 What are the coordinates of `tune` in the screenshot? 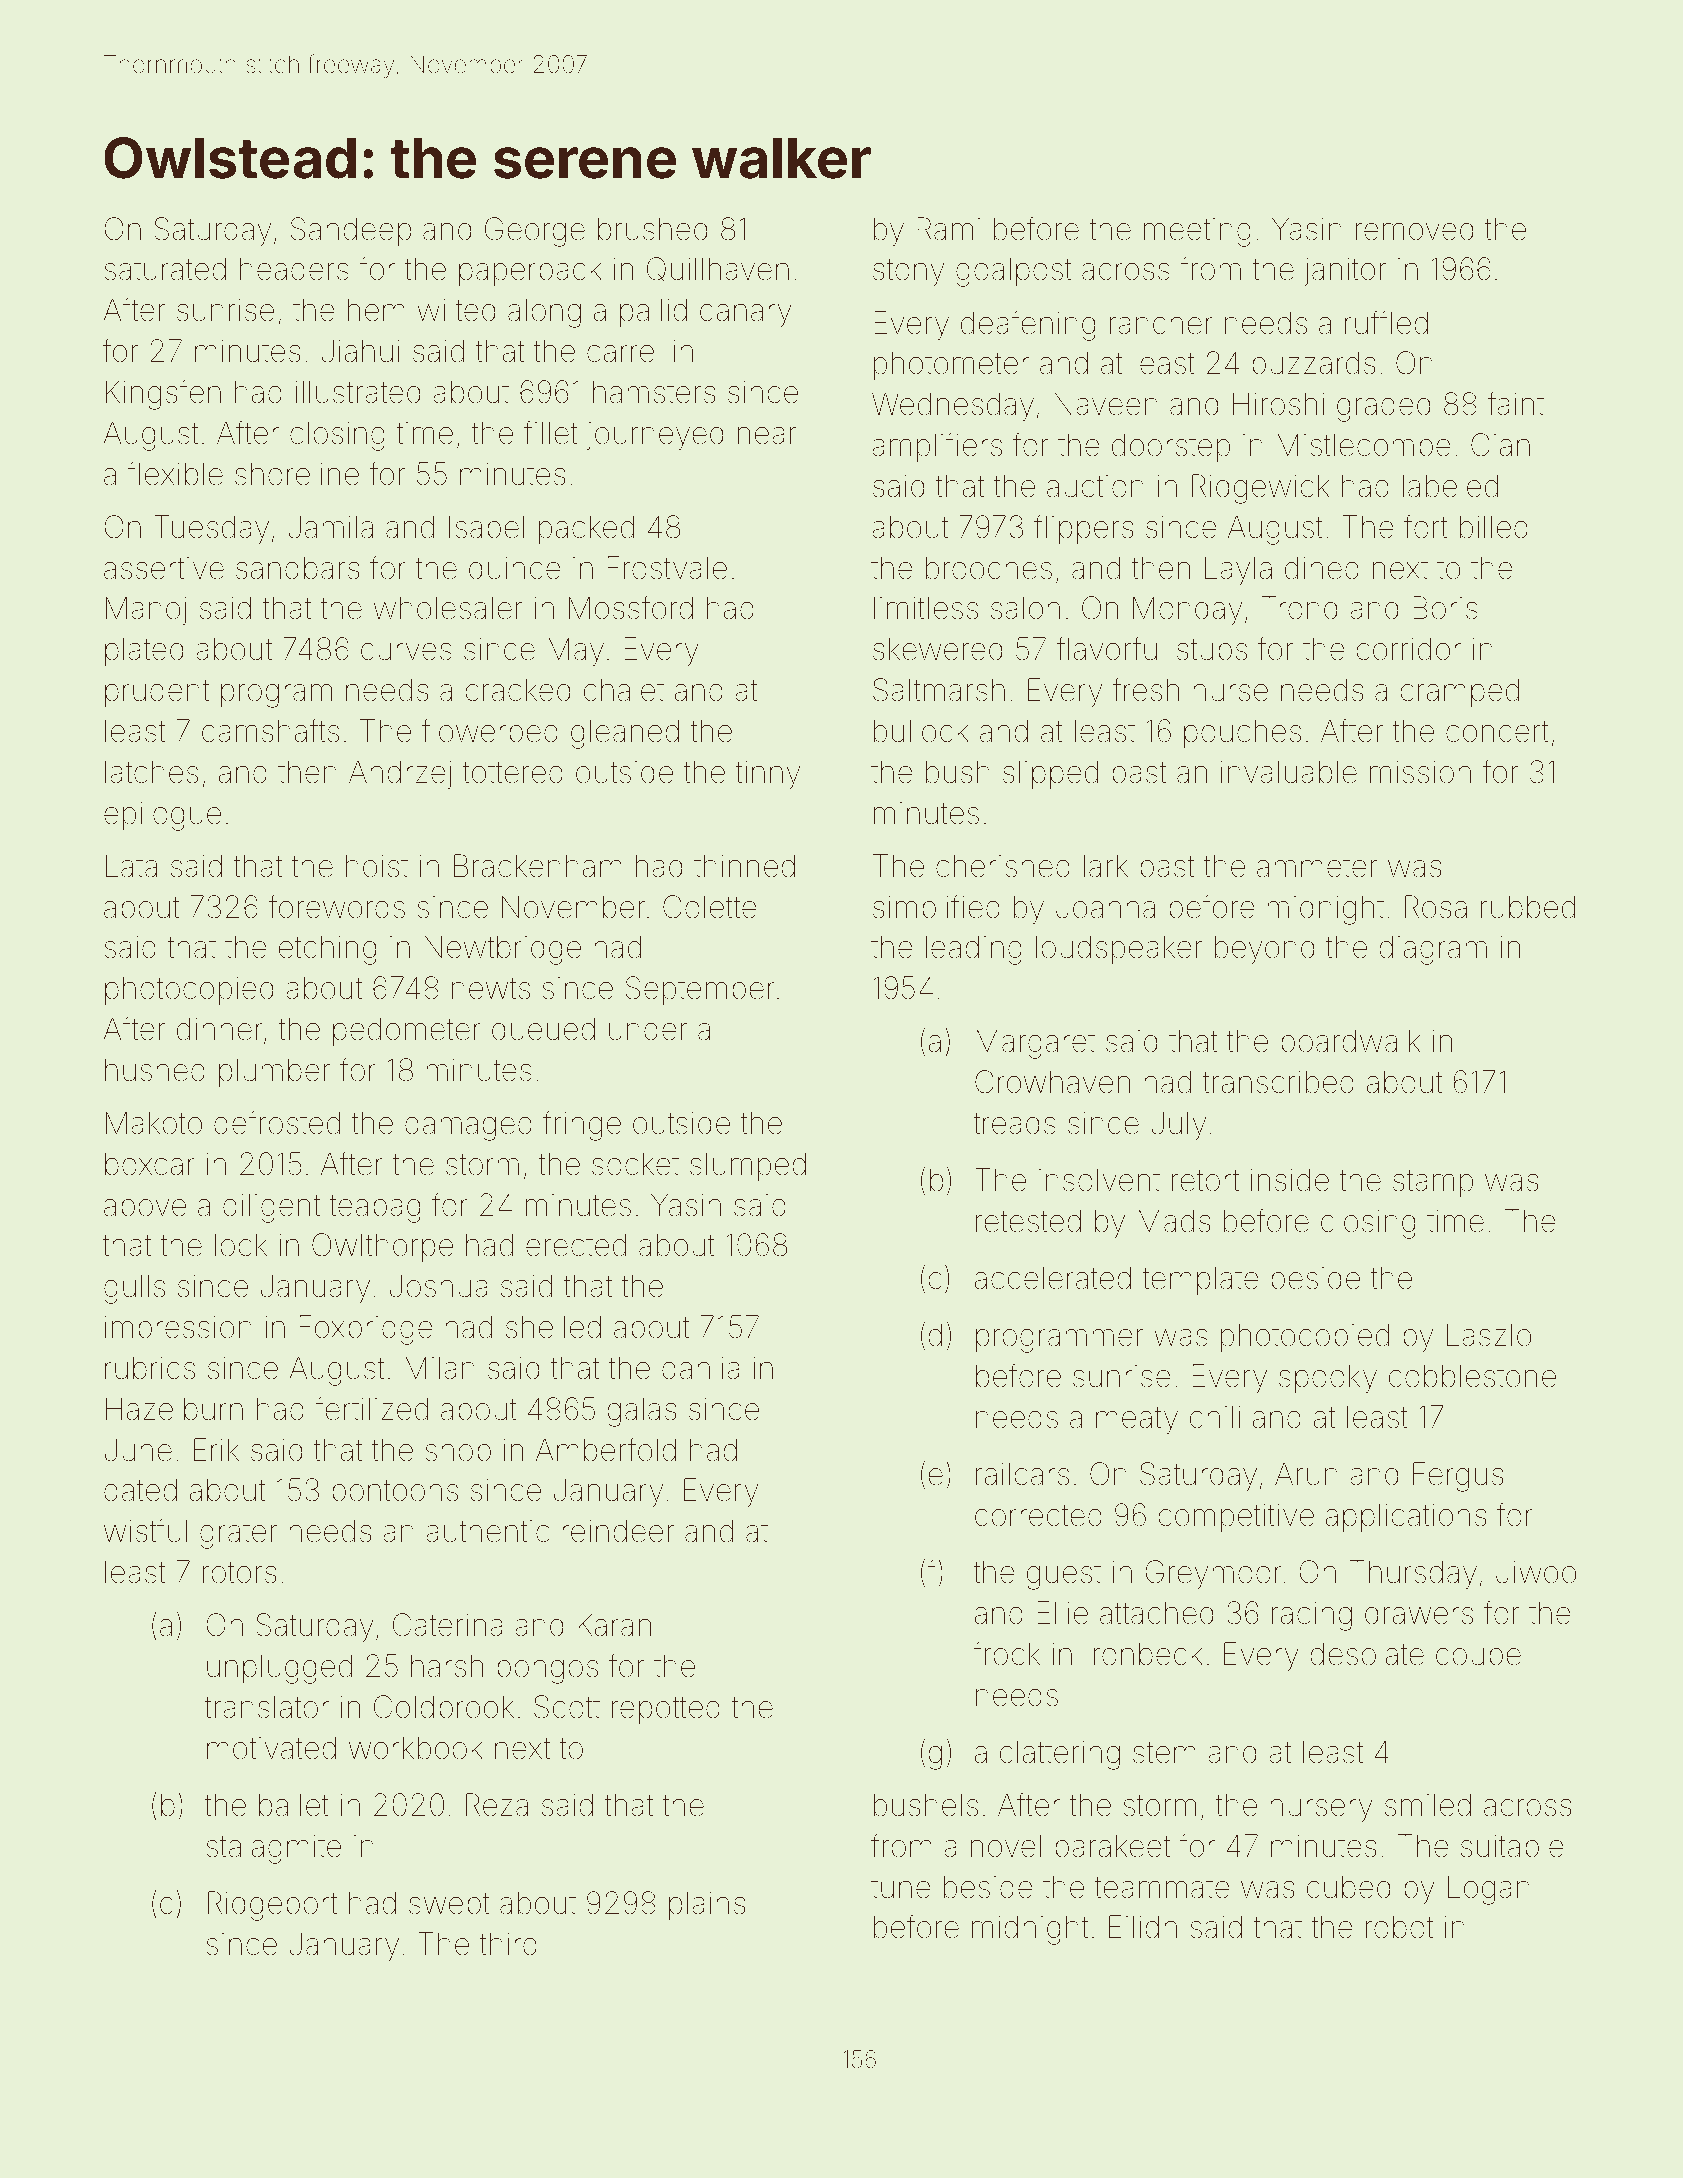 It's located at (901, 1888).
